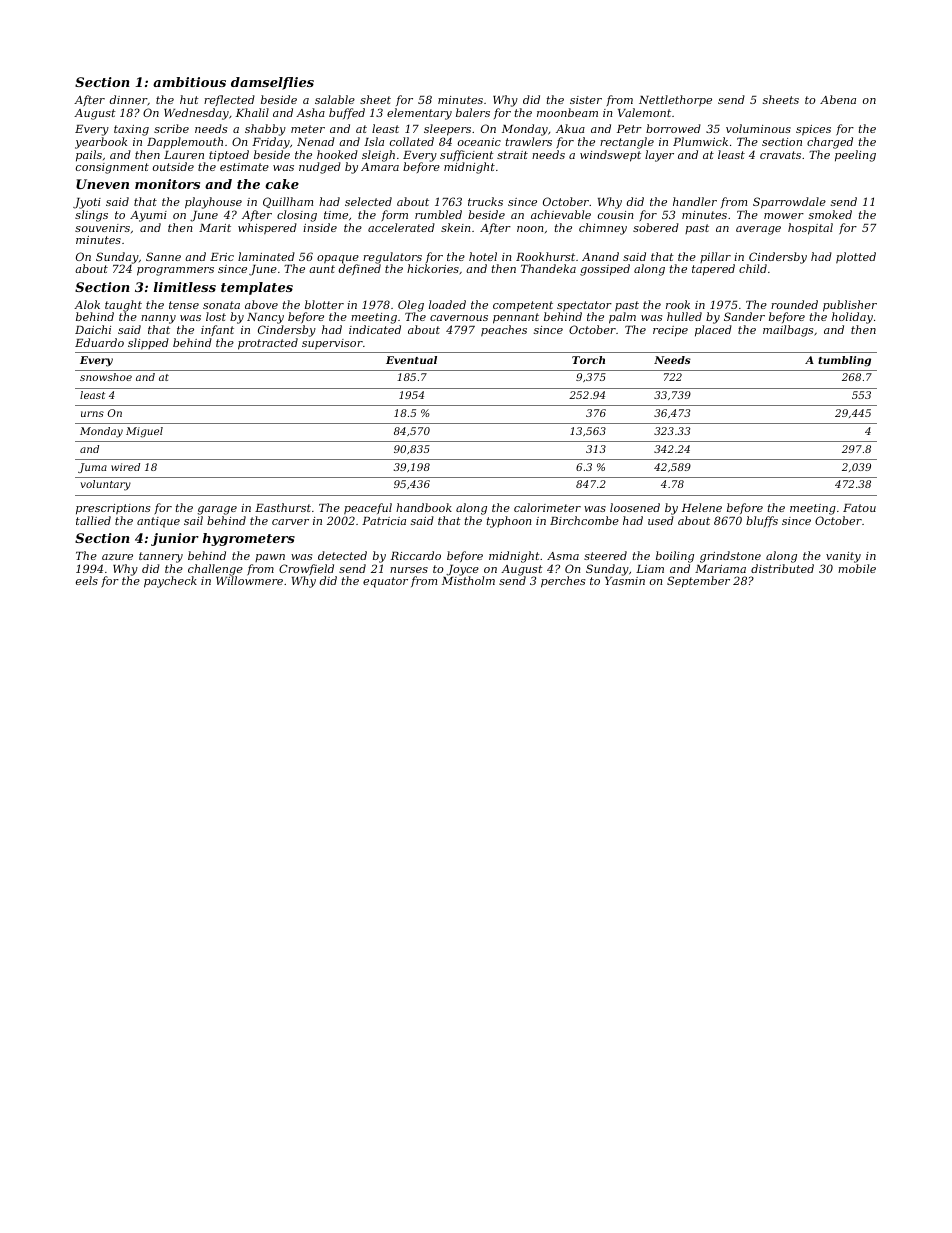 The image size is (952, 1233). Describe the element at coordinates (347, 113) in the screenshot. I see `buffed` at that location.
